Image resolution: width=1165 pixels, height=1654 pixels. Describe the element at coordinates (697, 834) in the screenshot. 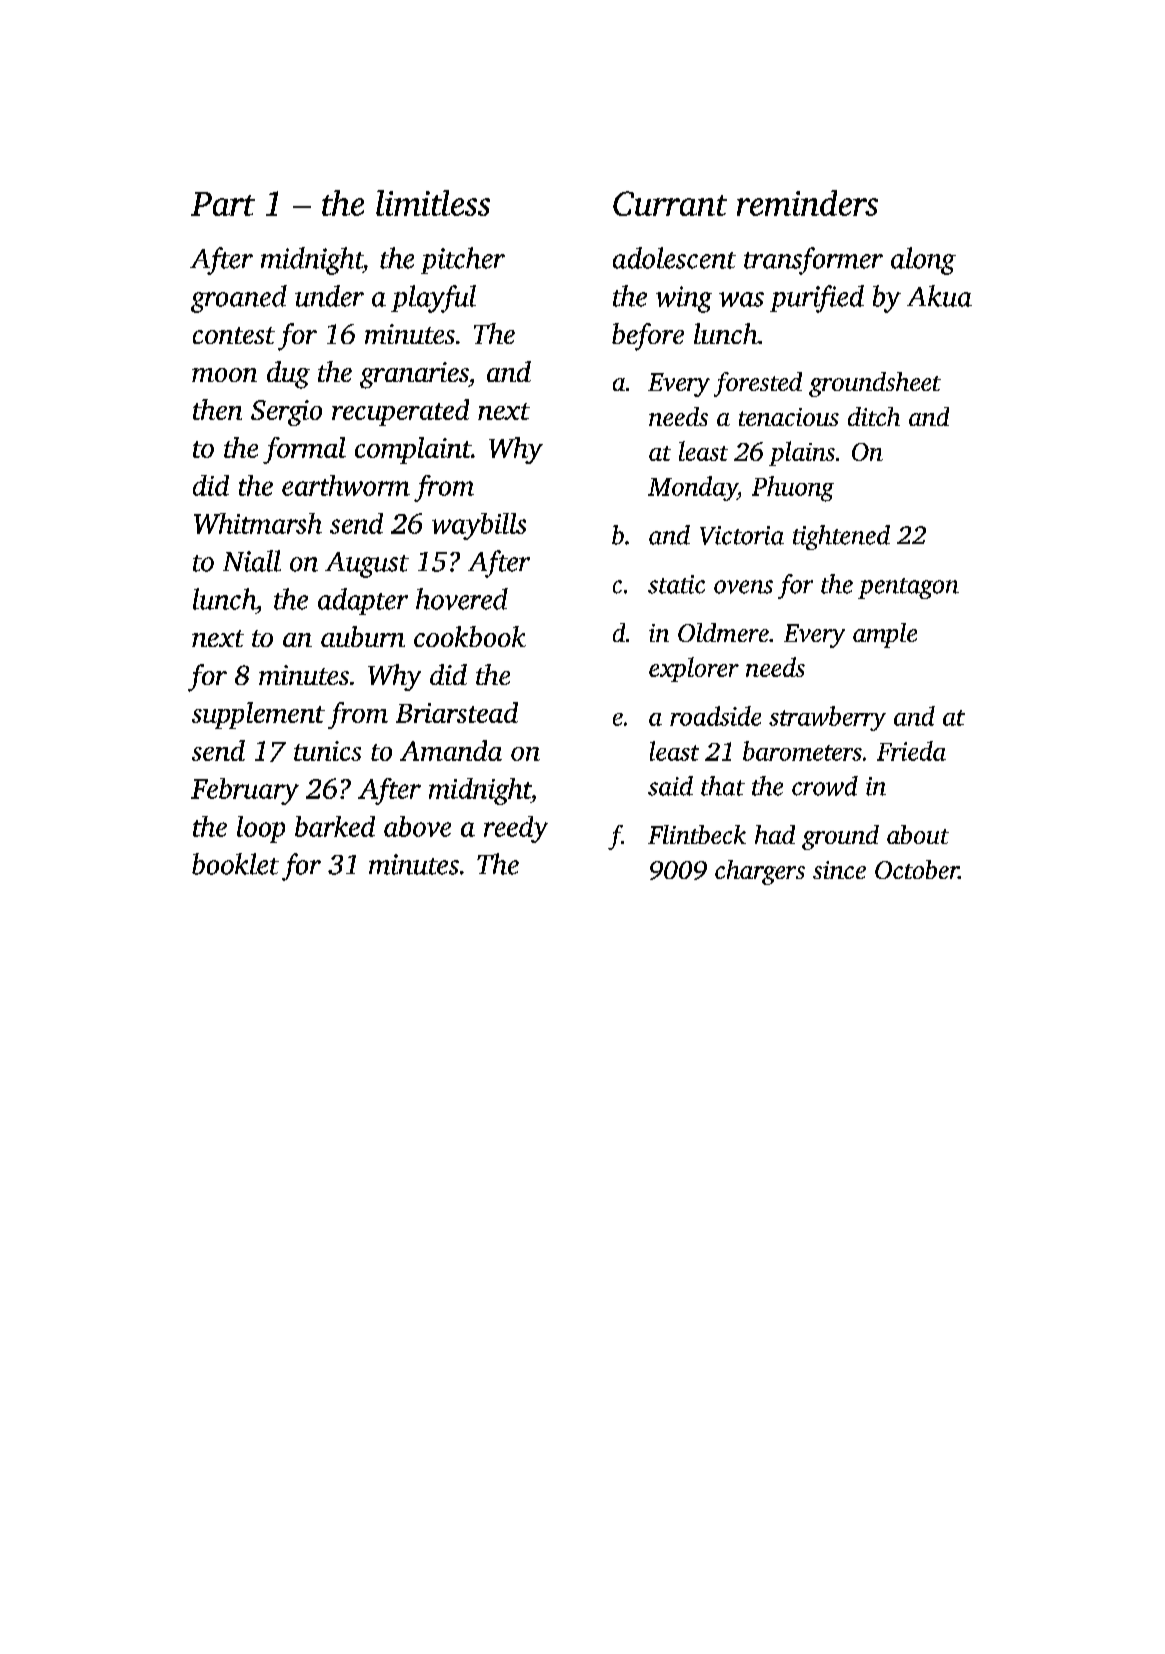

I see `Flintbeck` at that location.
